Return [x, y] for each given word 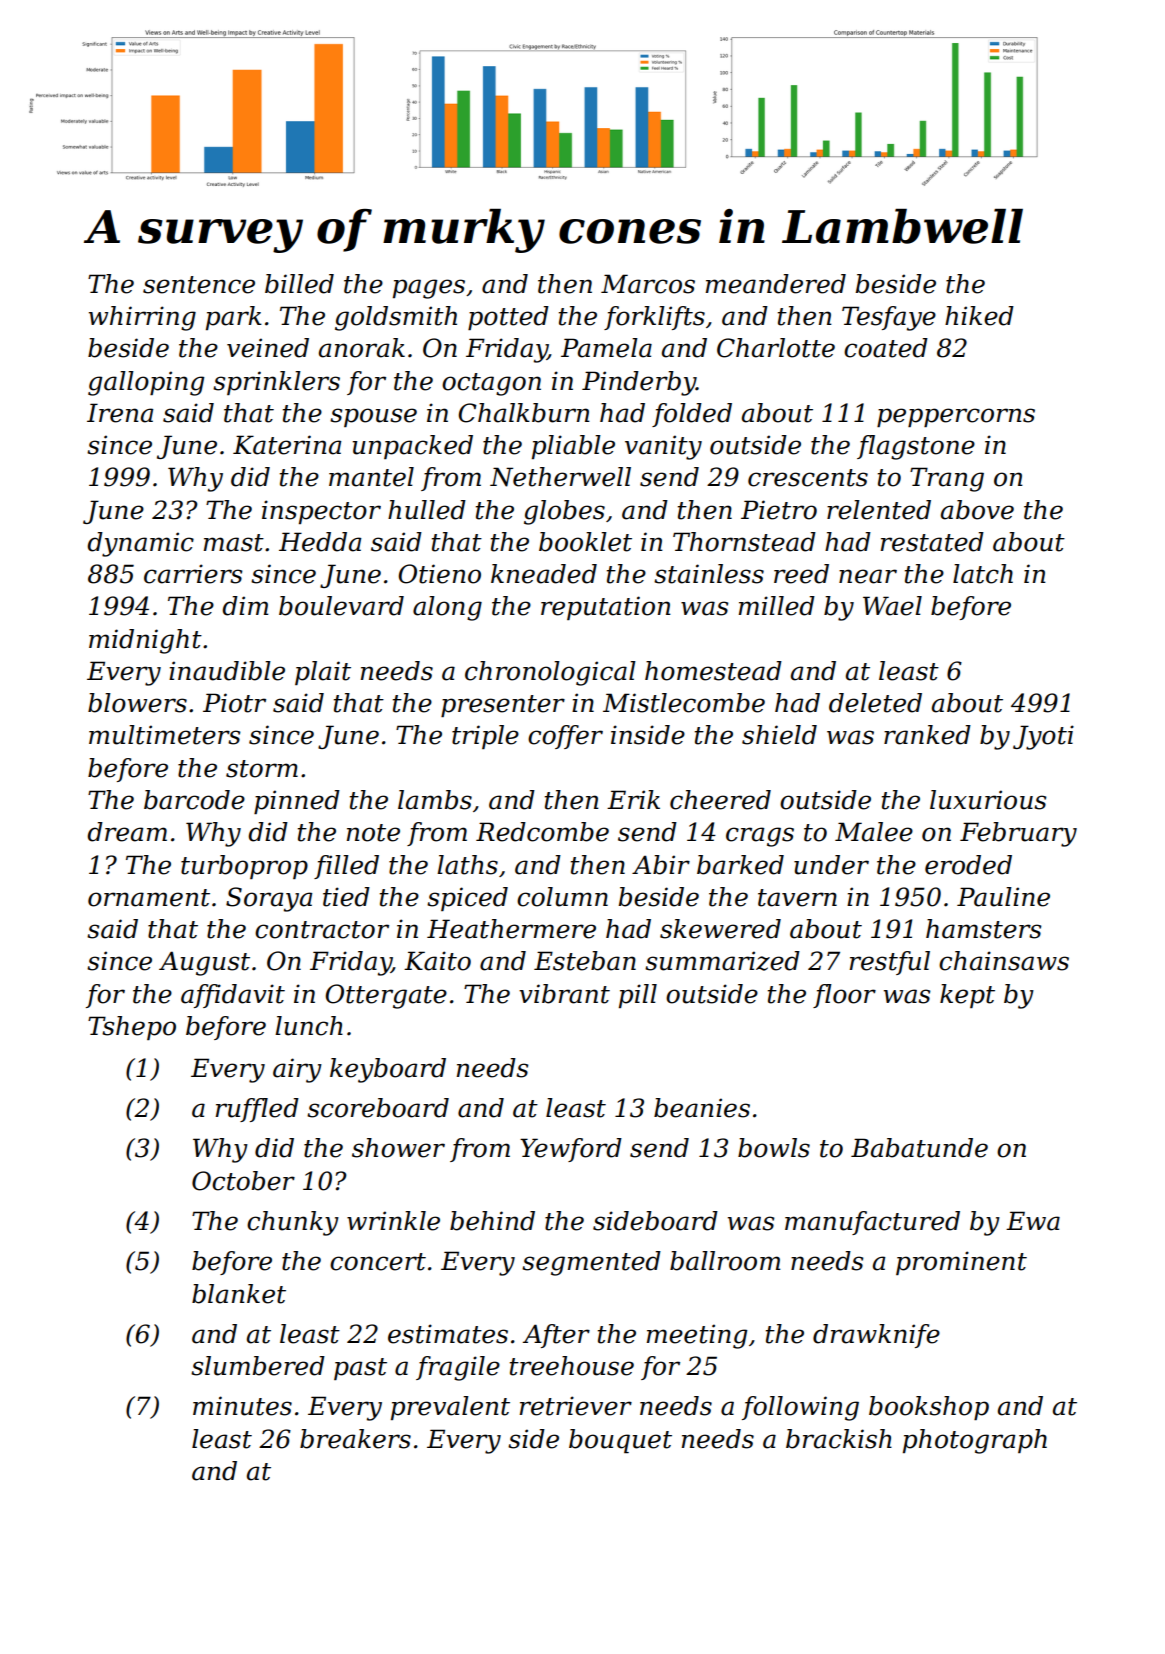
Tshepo [132, 1028]
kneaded [544, 574]
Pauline [1003, 897]
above [977, 510]
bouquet [620, 1441]
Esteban [585, 961]
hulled [427, 510]
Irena [120, 413]
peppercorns [956, 417]
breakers [355, 1439]
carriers [193, 574]
